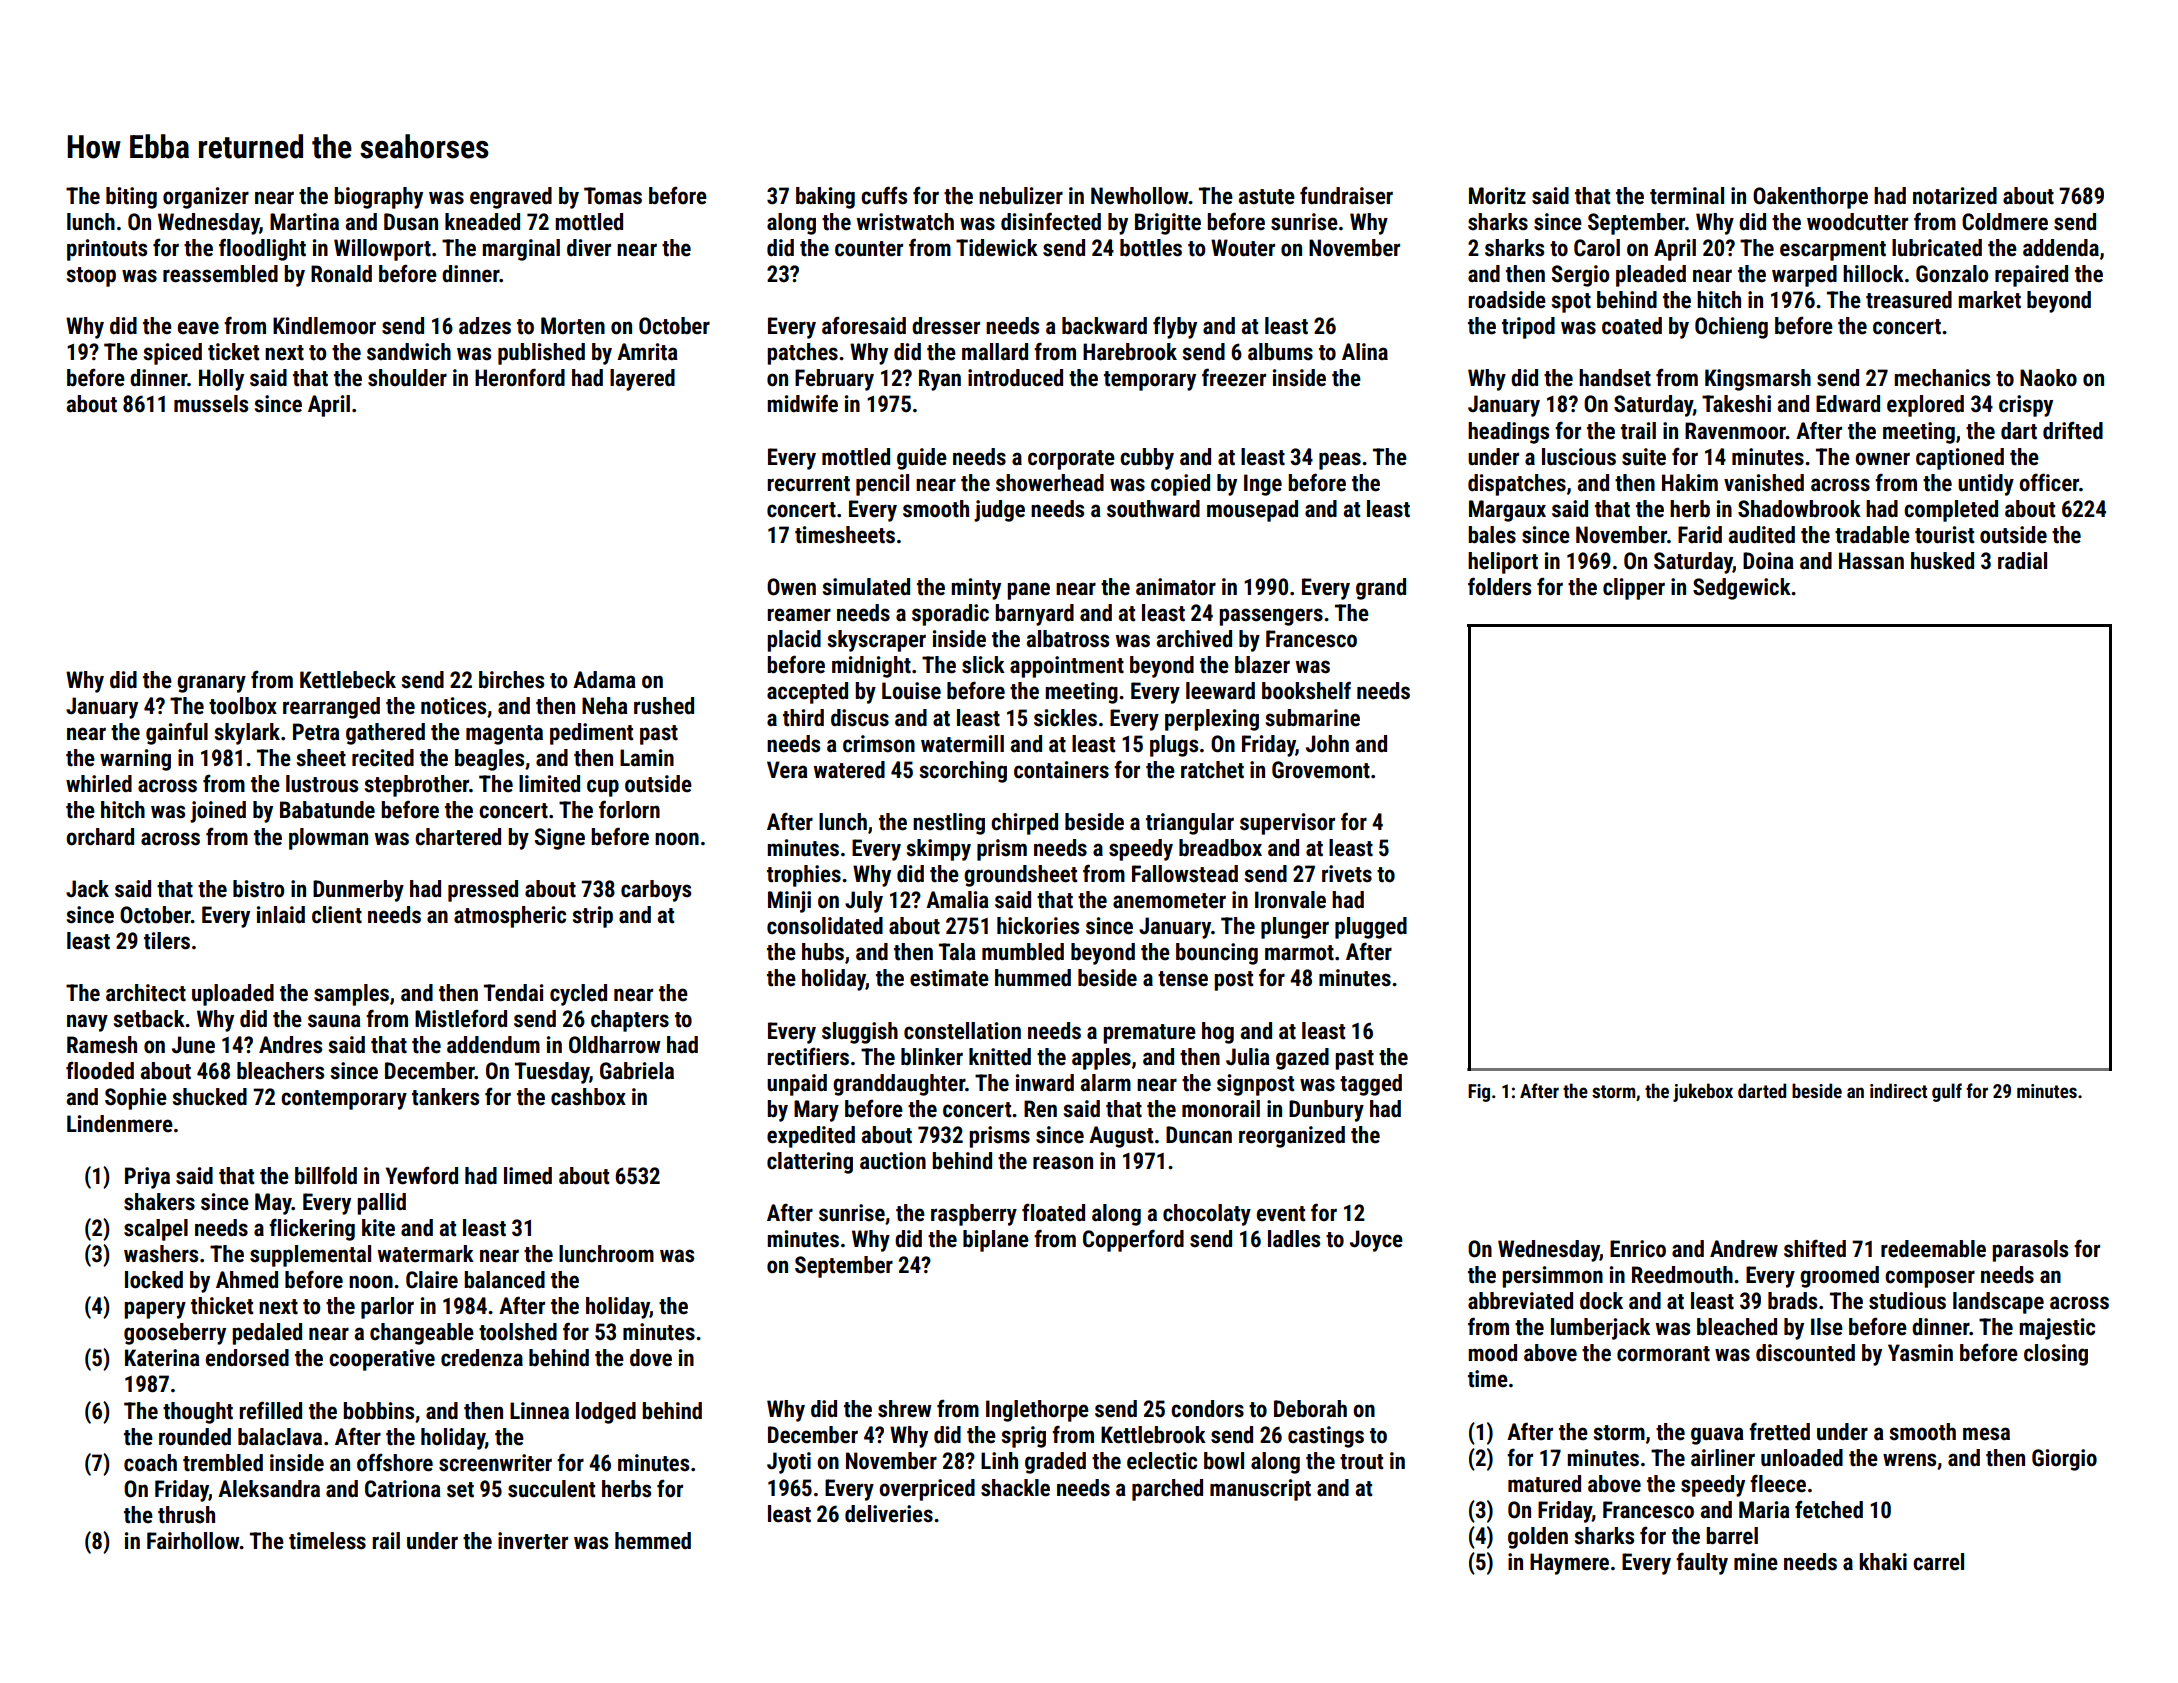 This screenshot has height=1683, width=2178. What do you see at coordinates (976, 589) in the screenshot?
I see `minty` at bounding box center [976, 589].
